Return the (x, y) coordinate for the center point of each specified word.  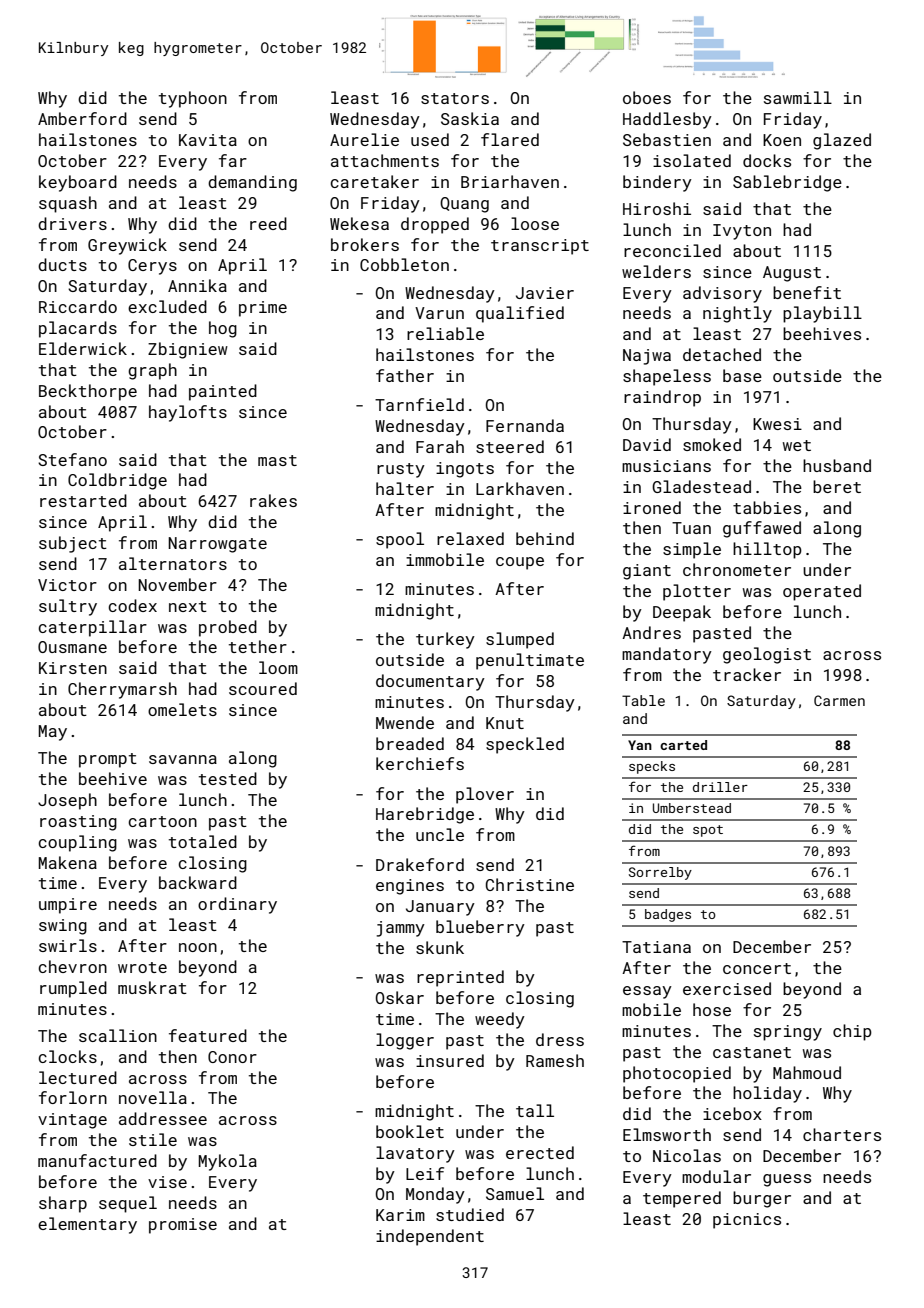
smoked (712, 444)
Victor (67, 585)
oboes (647, 97)
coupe (520, 563)
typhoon (193, 99)
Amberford (82, 118)
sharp (63, 1204)
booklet (410, 1131)
